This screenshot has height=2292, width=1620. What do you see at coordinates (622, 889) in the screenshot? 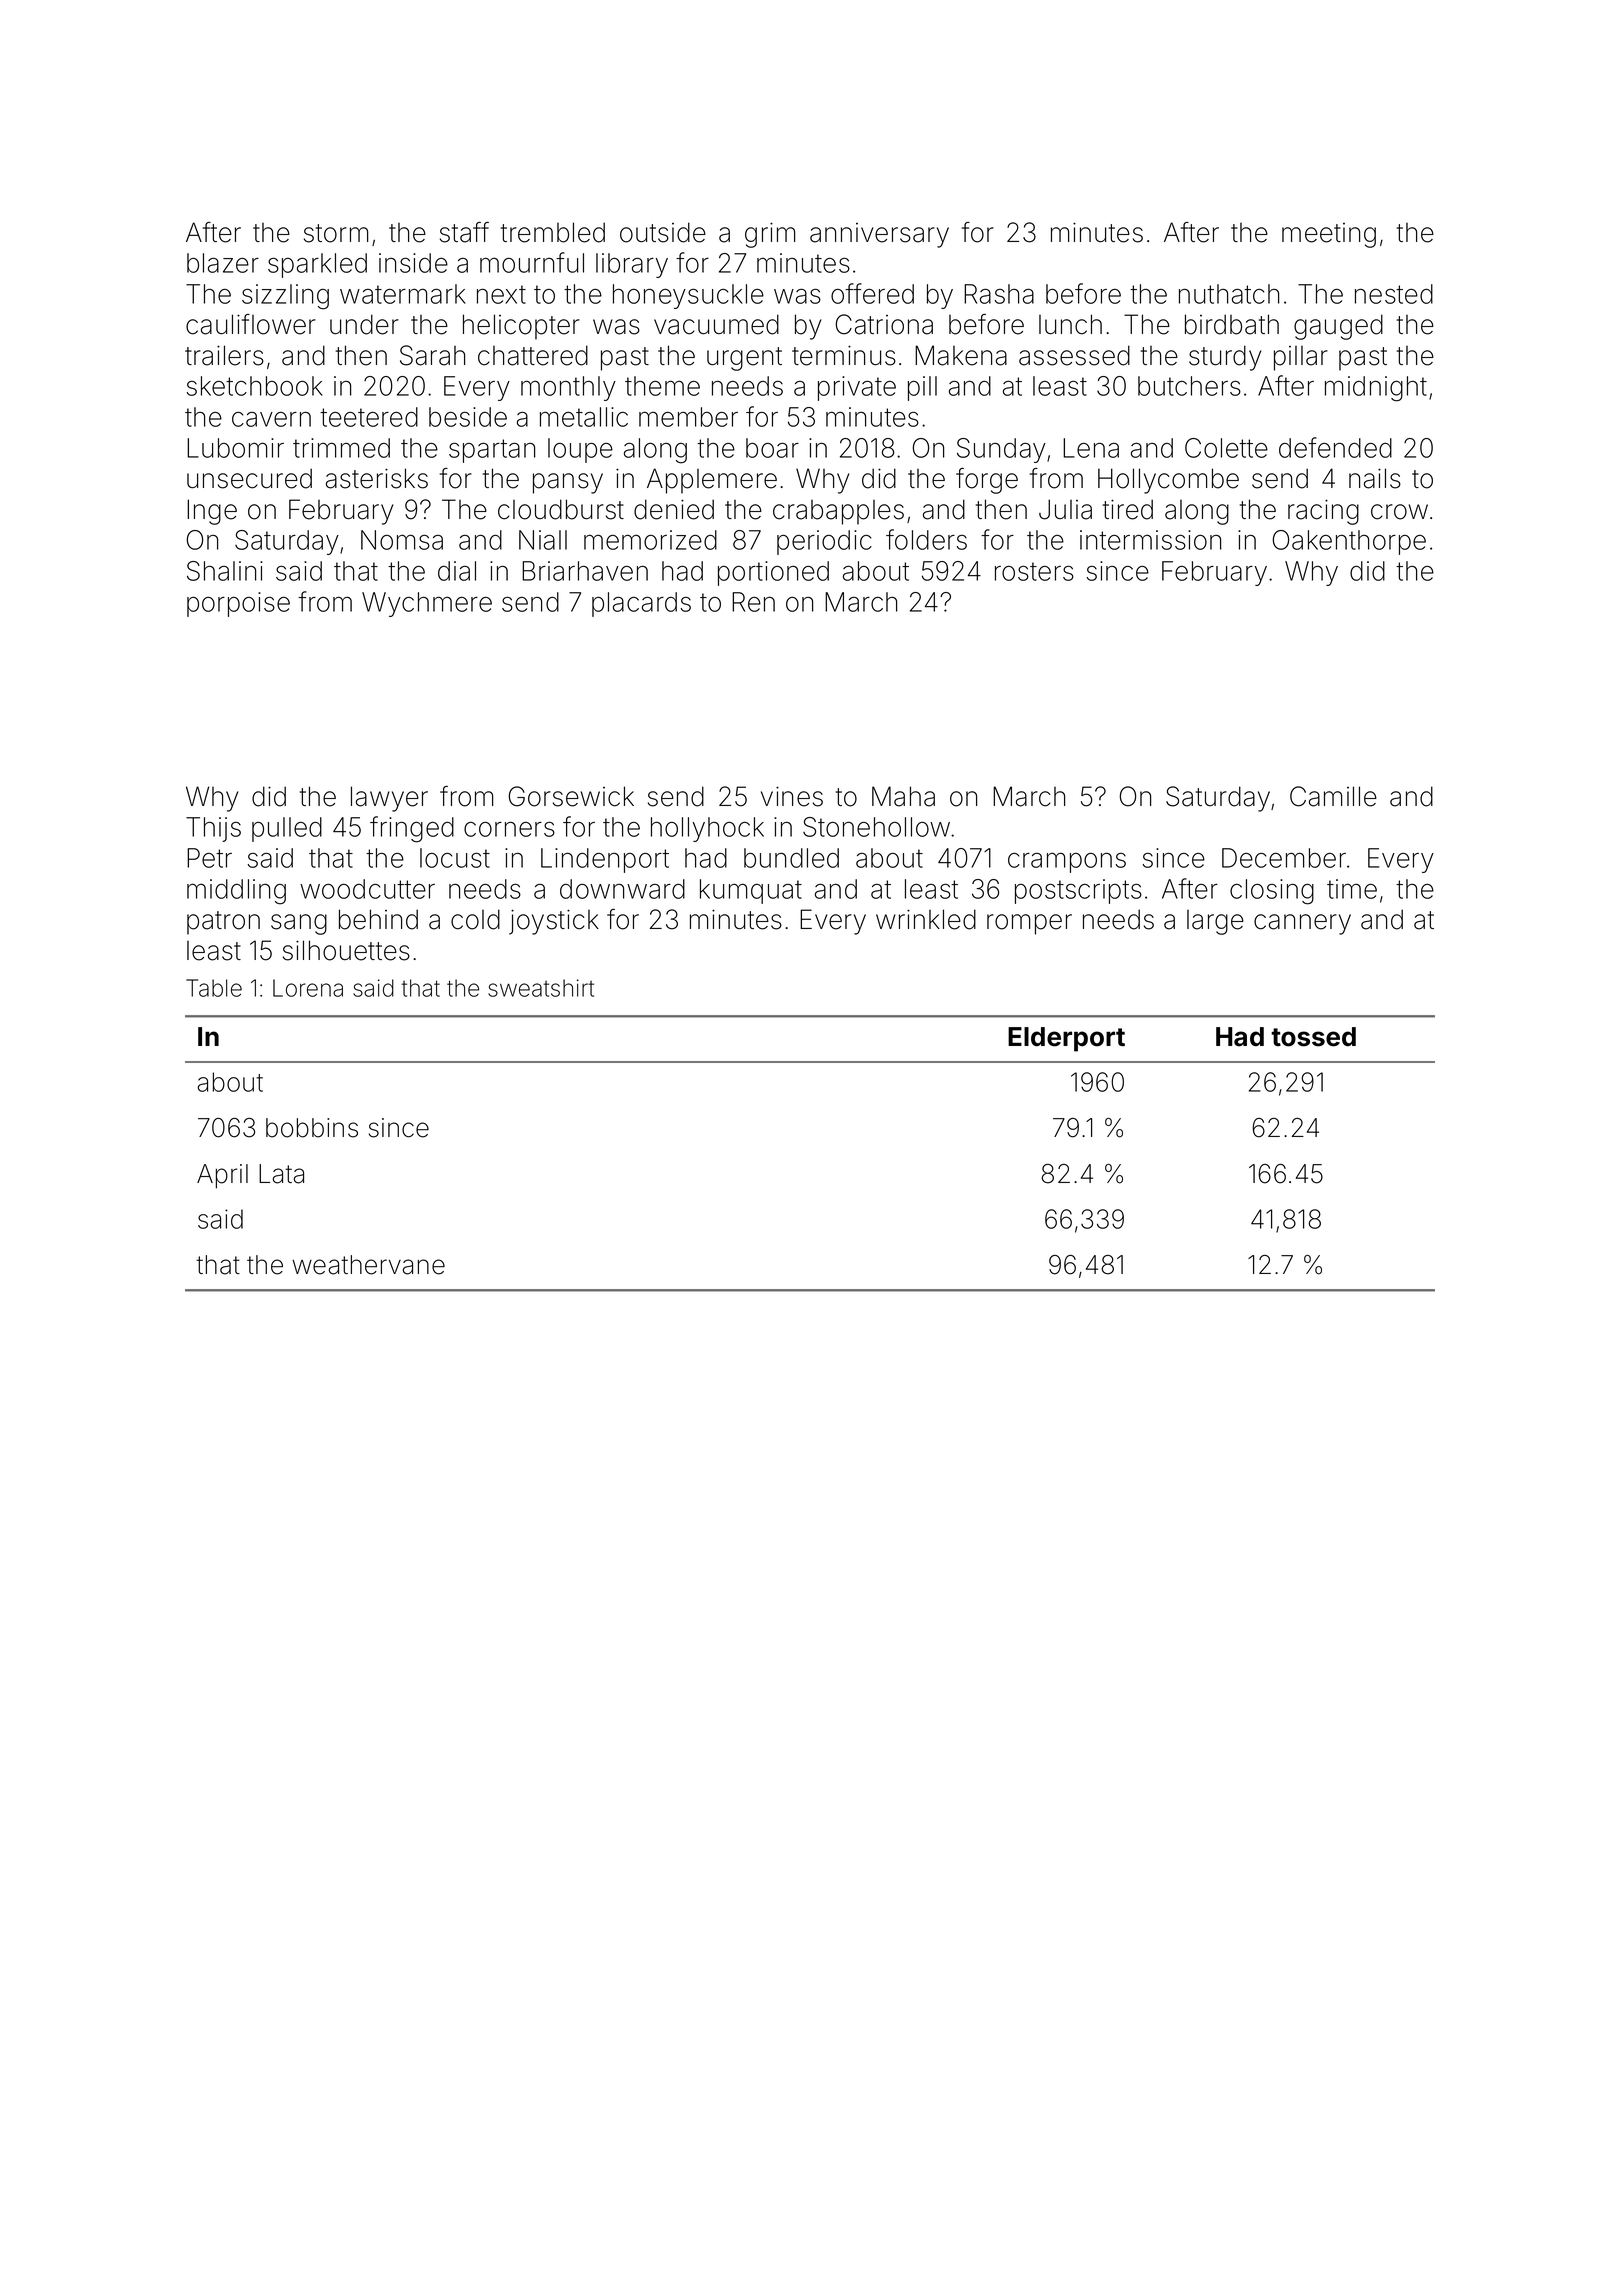
I see `downward` at bounding box center [622, 889].
